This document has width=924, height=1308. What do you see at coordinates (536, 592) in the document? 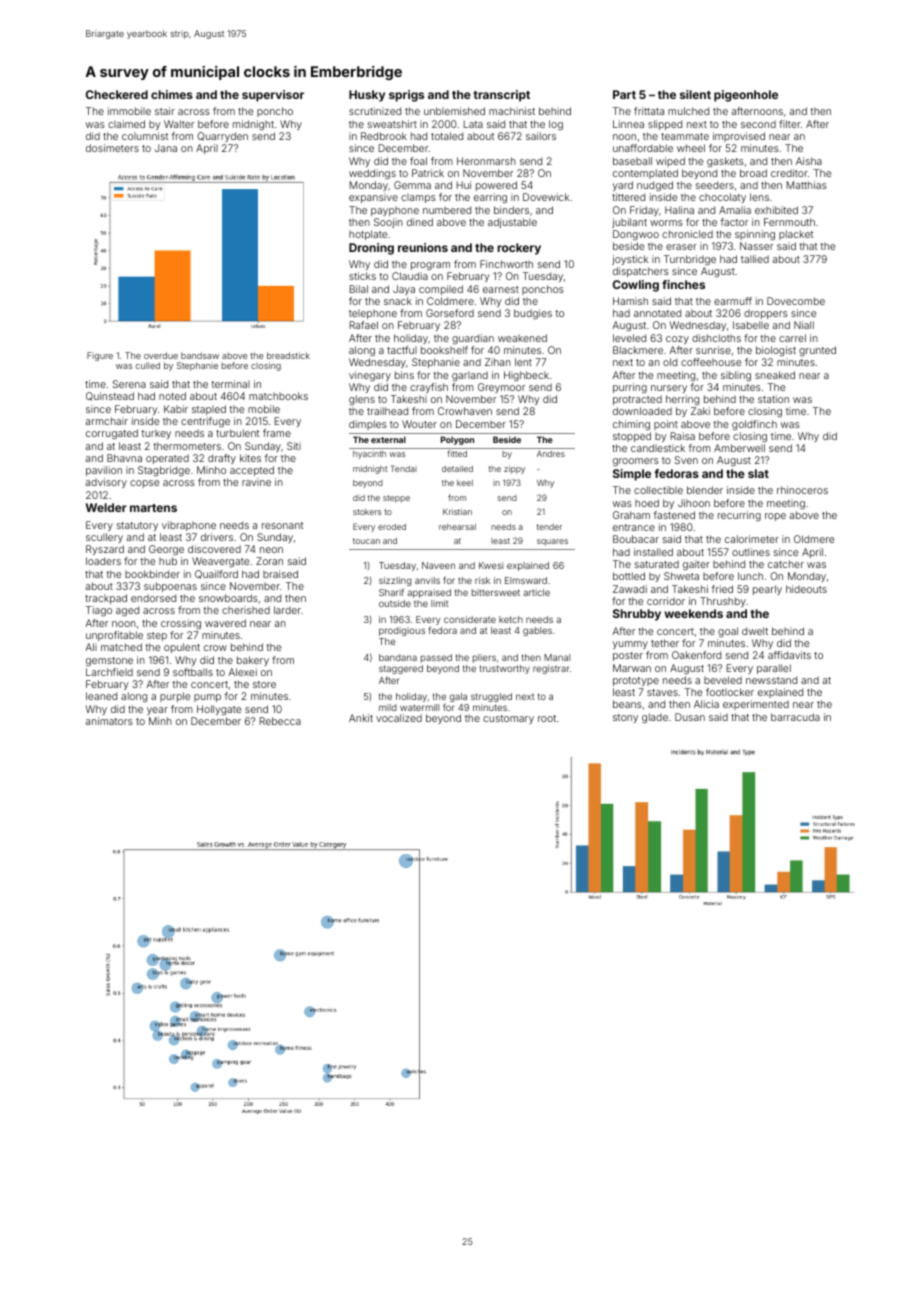
I see `article` at bounding box center [536, 592].
